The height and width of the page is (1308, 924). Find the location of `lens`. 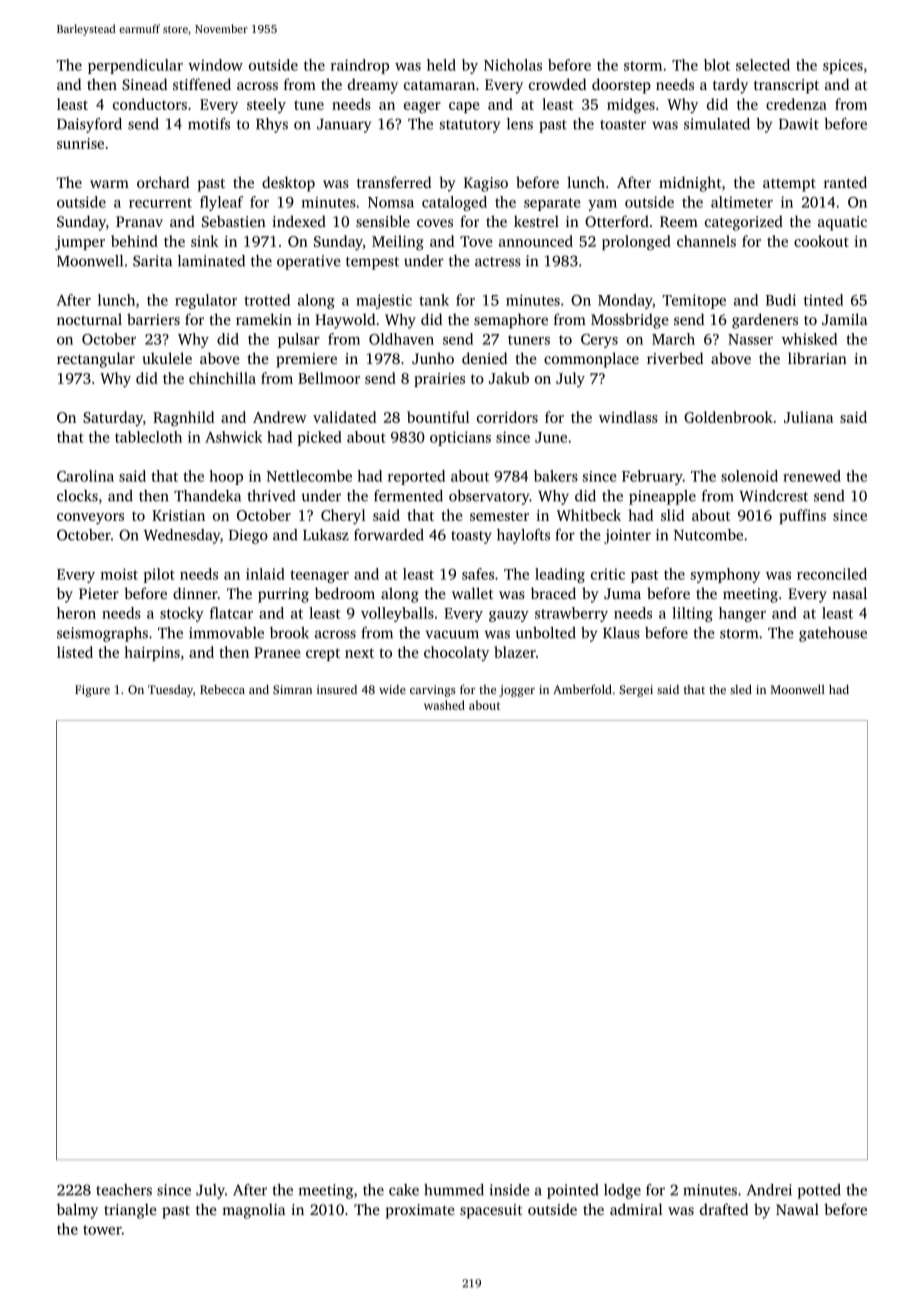

lens is located at coordinates (520, 124).
